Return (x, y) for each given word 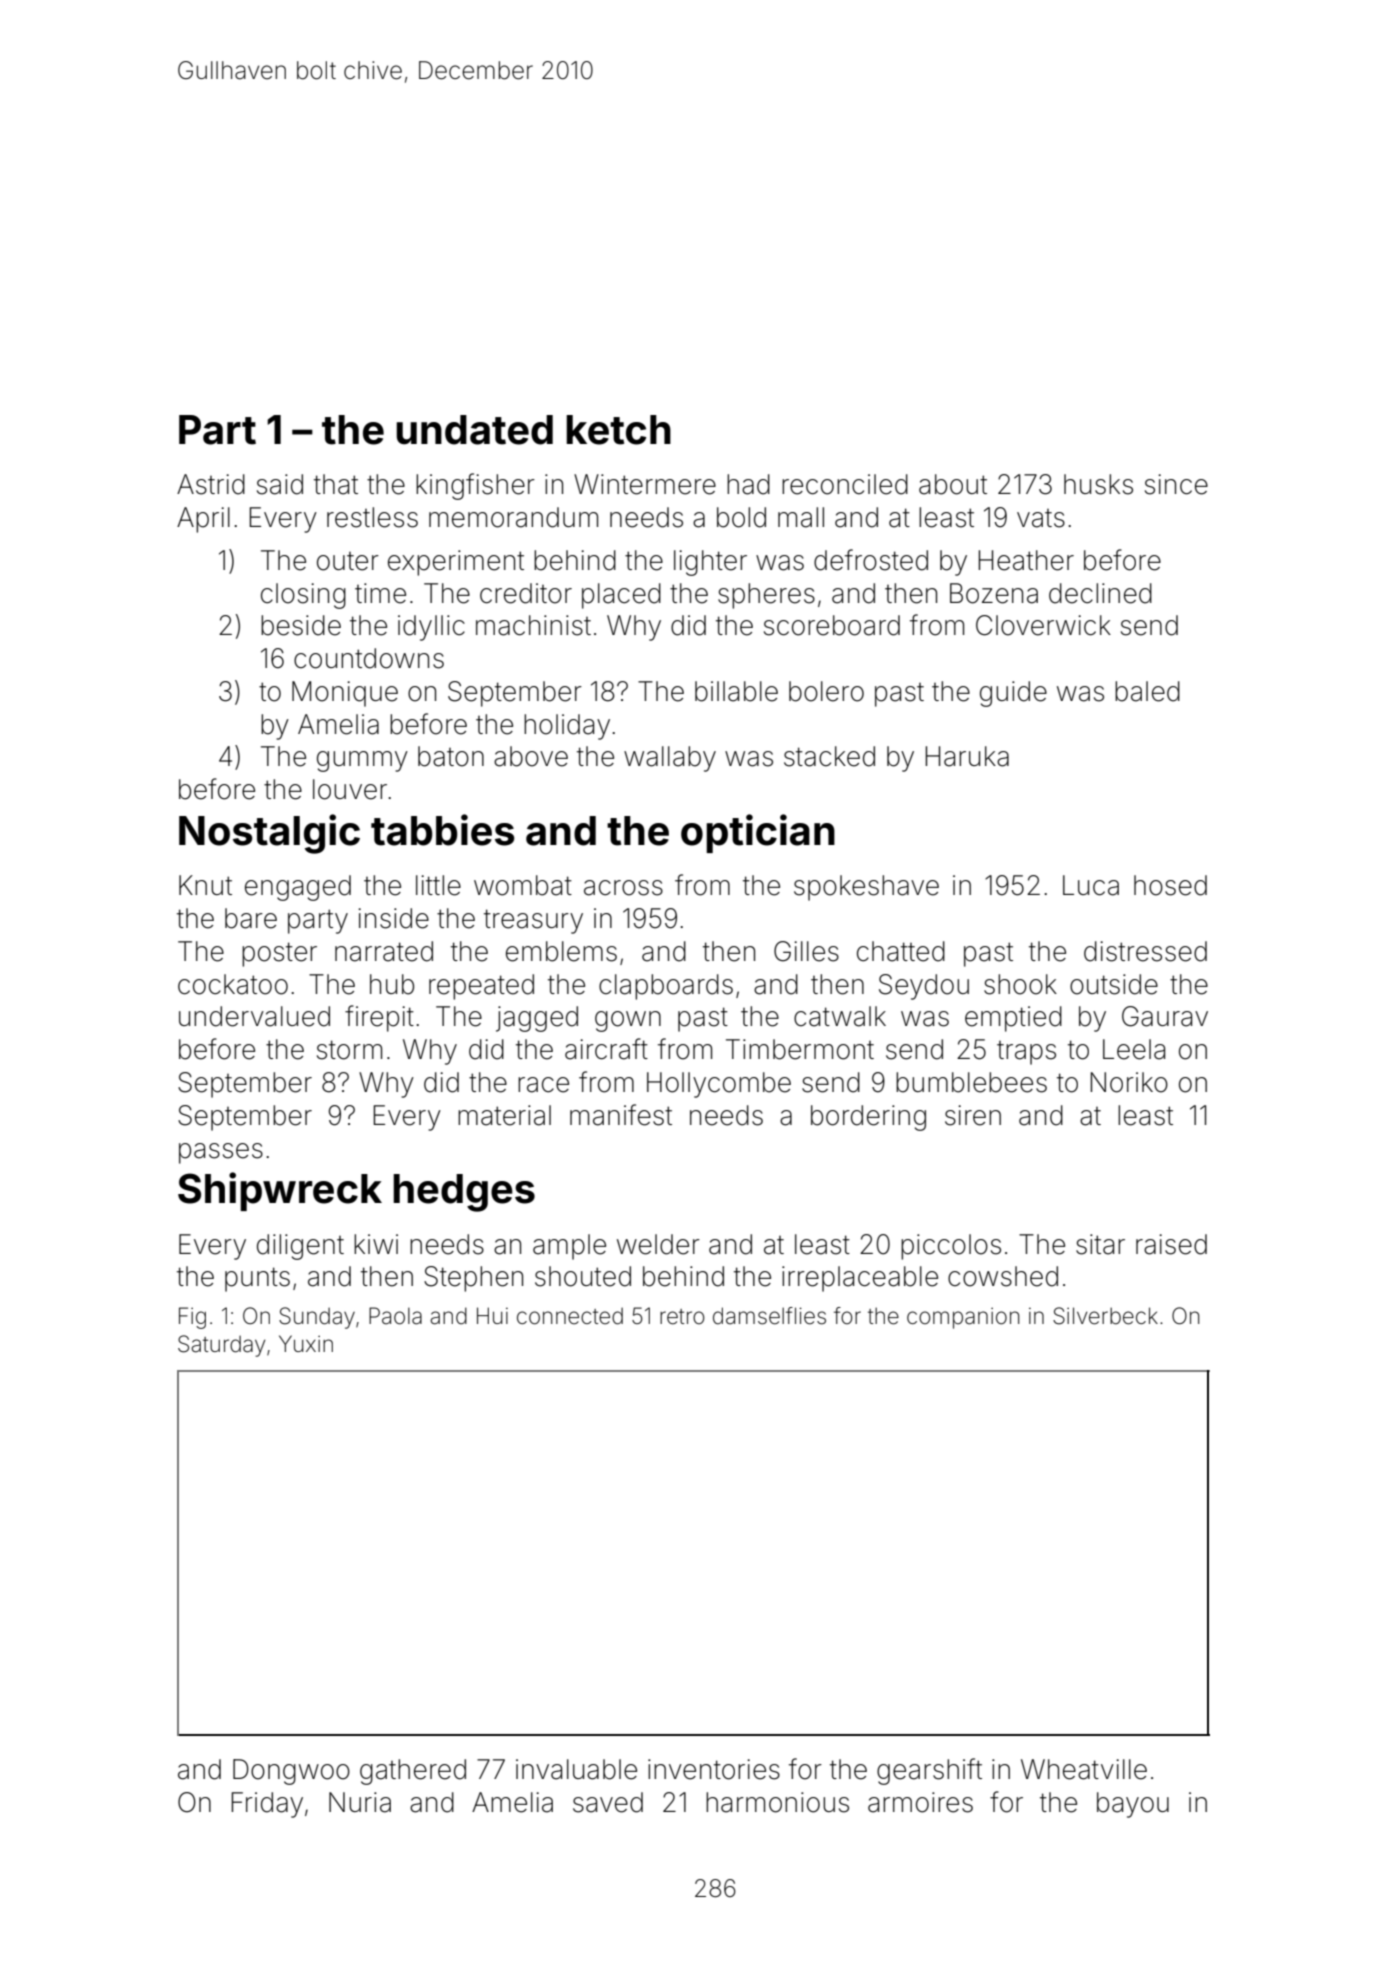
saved (608, 1802)
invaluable (576, 1769)
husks (1098, 484)
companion (963, 1318)
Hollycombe (719, 1085)
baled (1147, 691)
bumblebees (971, 1082)
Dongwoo (291, 1772)
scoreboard (832, 625)
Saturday (221, 1346)
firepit (379, 1018)
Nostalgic (269, 834)
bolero (826, 691)
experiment (456, 563)
